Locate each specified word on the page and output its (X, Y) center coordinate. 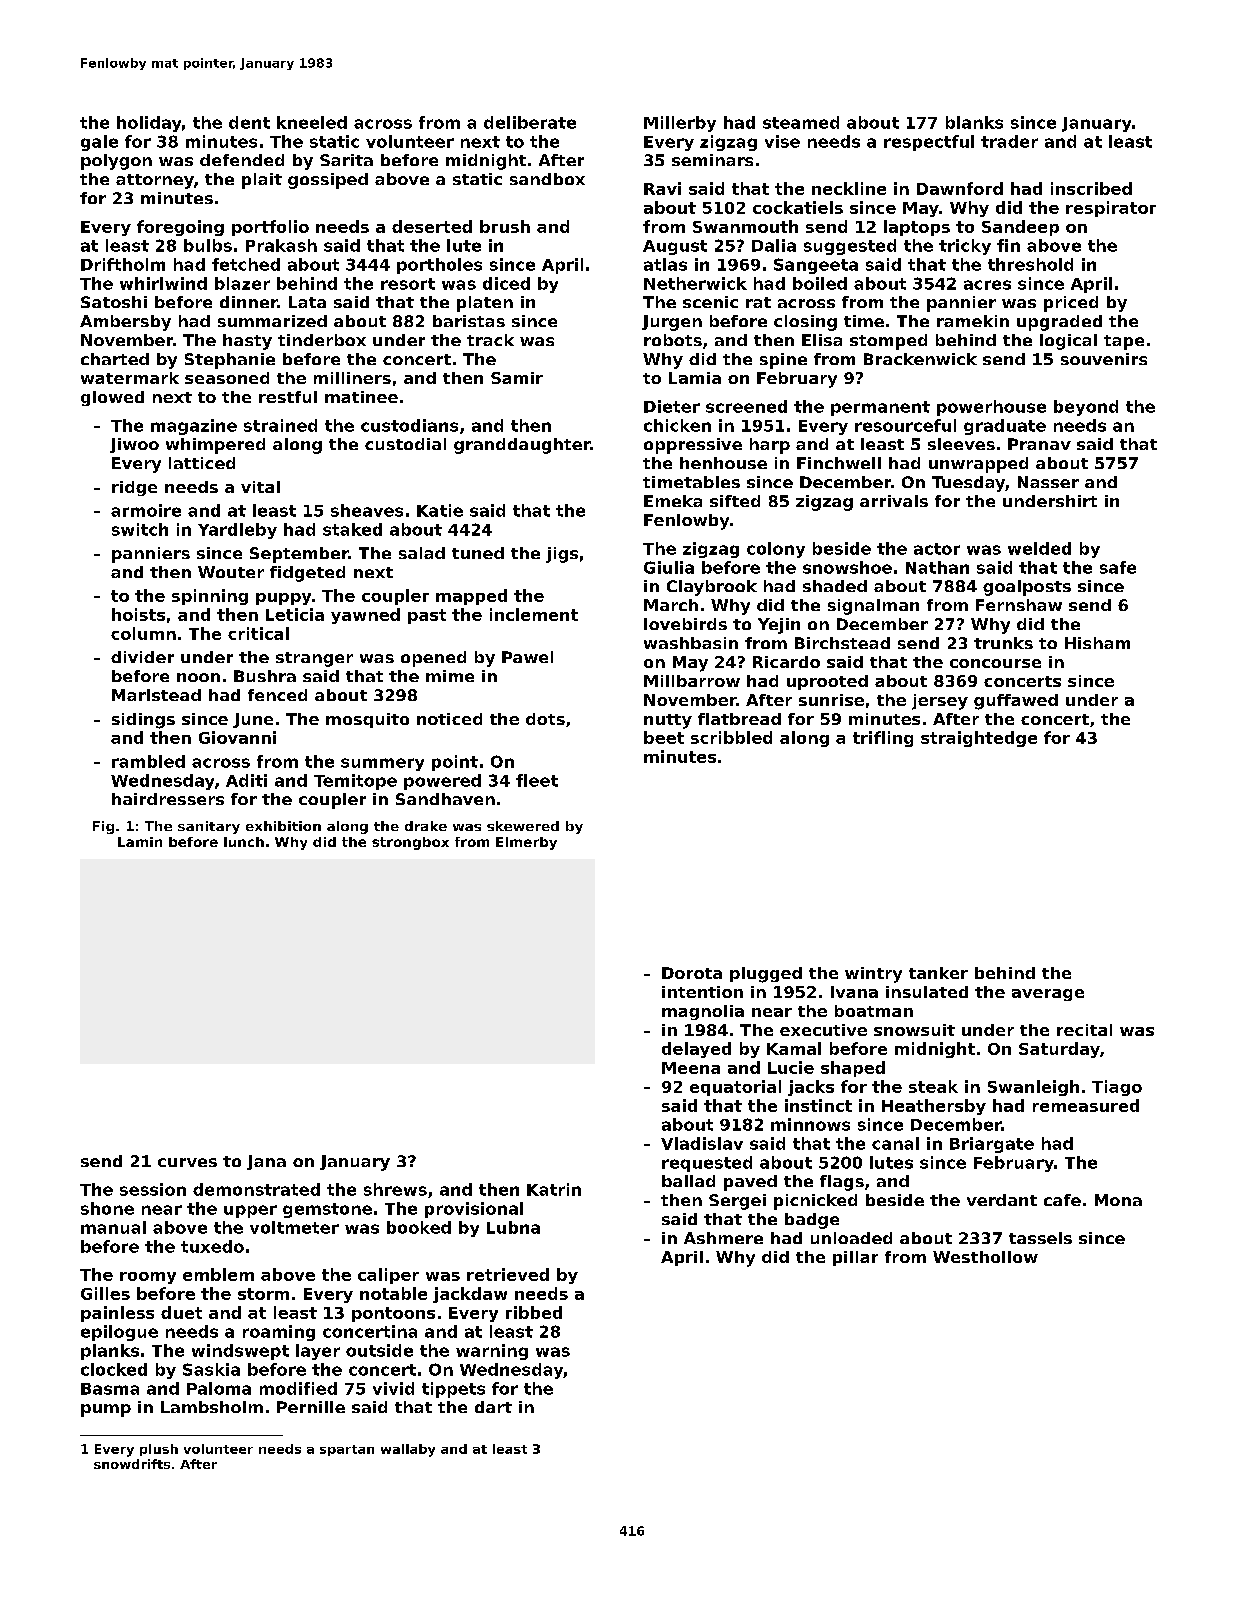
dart (493, 1407)
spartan (347, 1450)
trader (1009, 141)
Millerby (680, 124)
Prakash (281, 245)
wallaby (408, 1450)
